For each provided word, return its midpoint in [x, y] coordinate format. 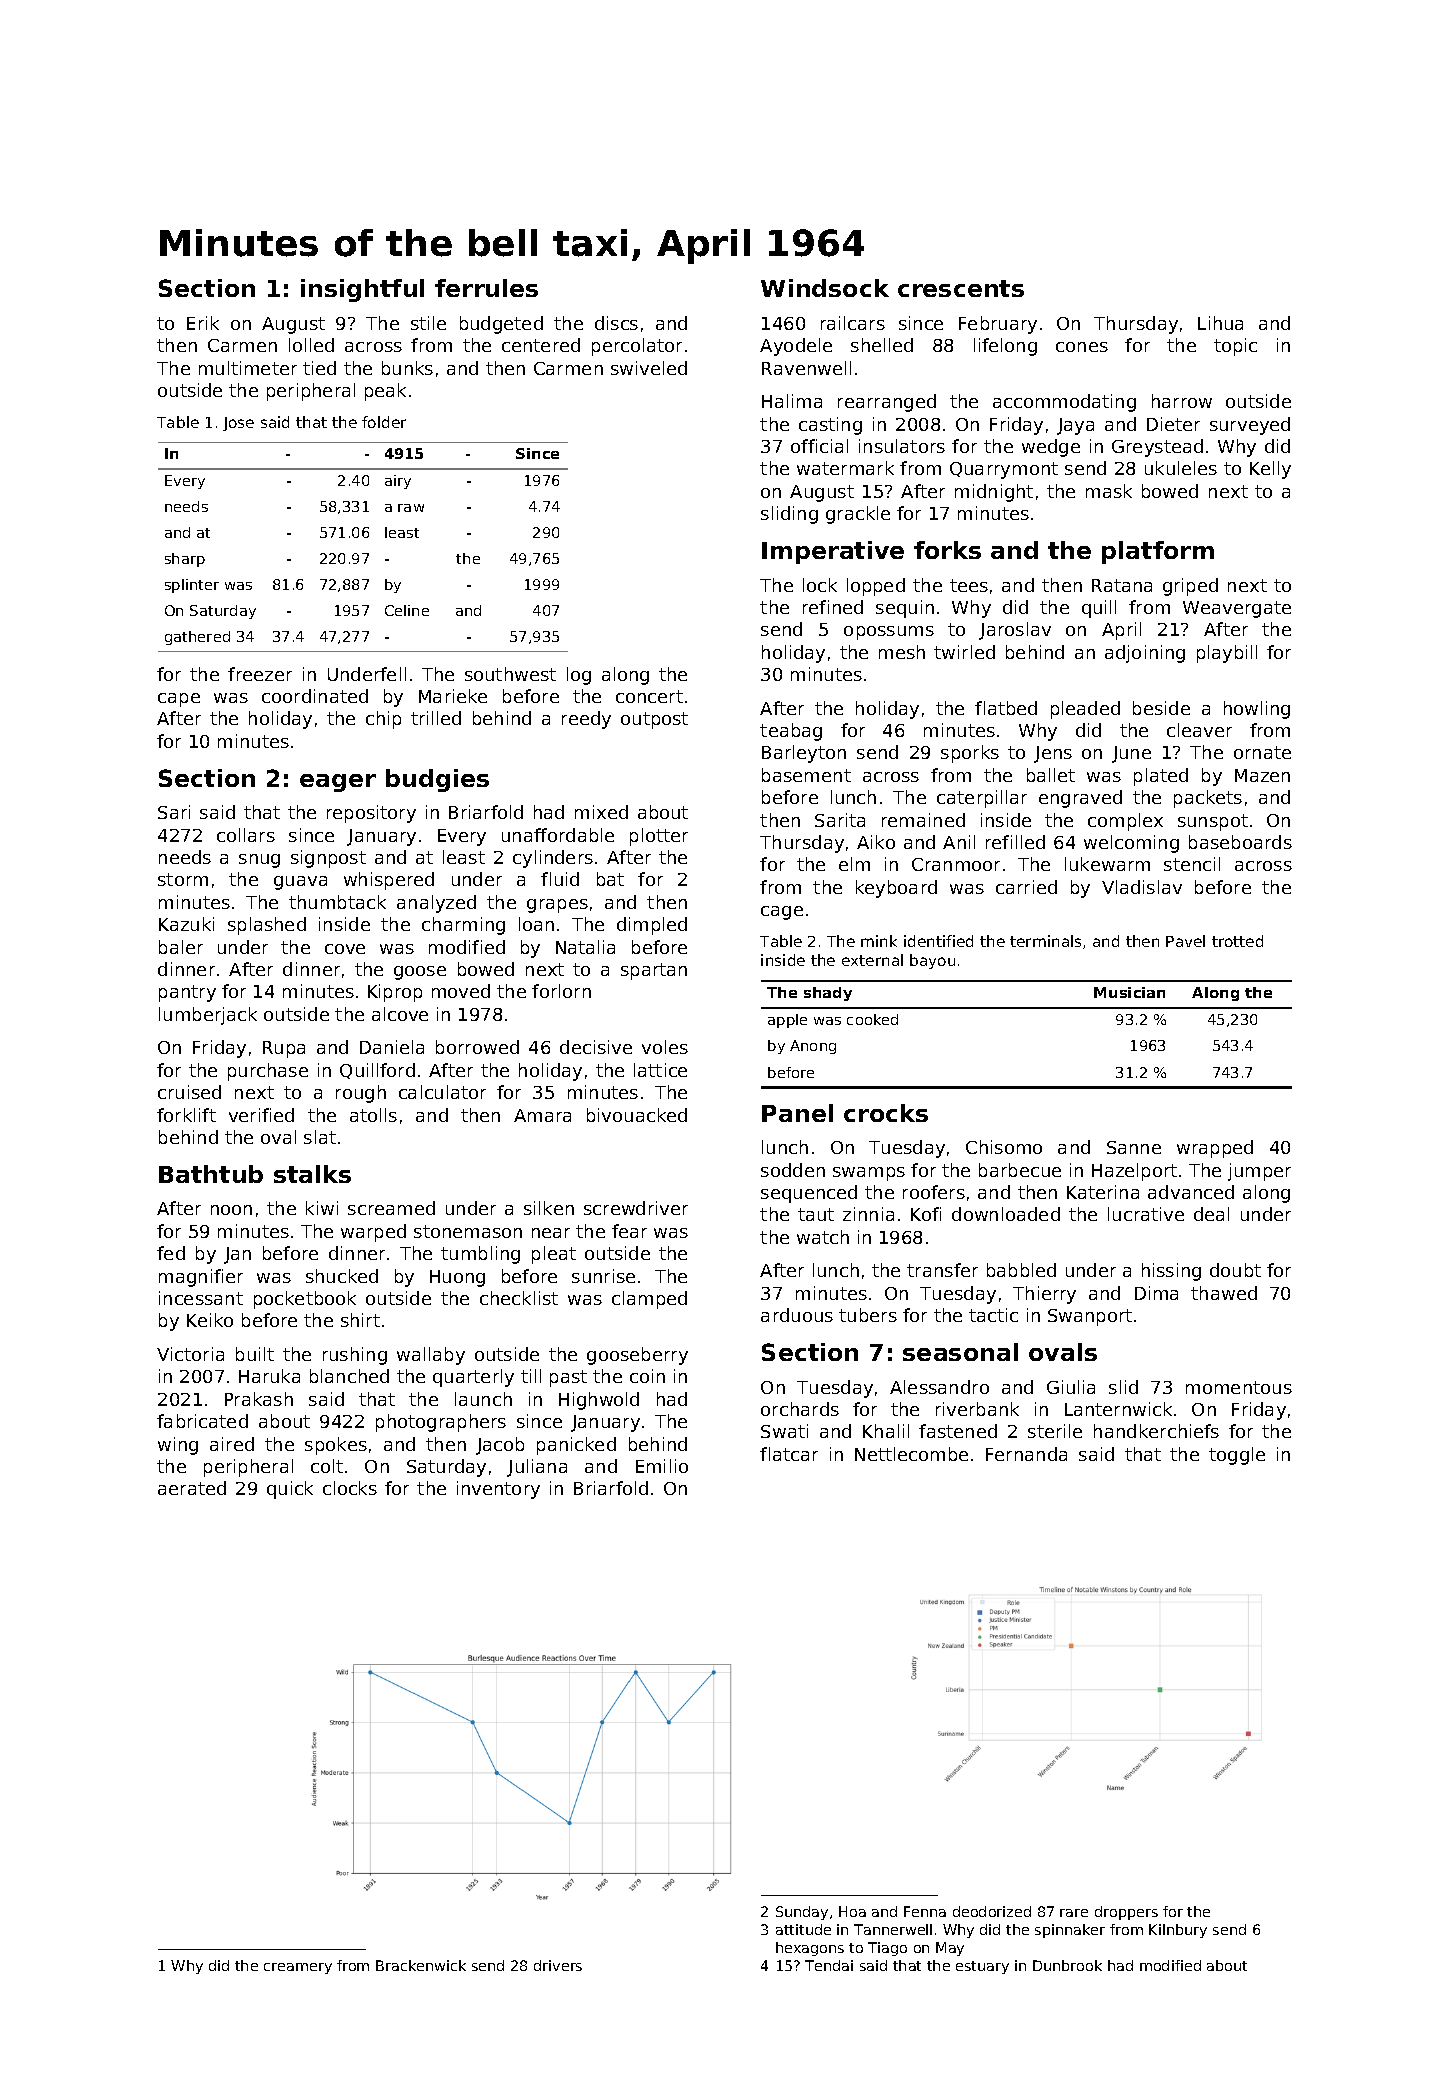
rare [1074, 1913]
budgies [437, 780]
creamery [298, 1968]
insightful [362, 290]
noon [231, 1210]
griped [1190, 587]
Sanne [1134, 1147]
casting [830, 426]
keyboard [896, 889]
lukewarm [1107, 864]
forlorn [561, 991]
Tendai [829, 1965]
